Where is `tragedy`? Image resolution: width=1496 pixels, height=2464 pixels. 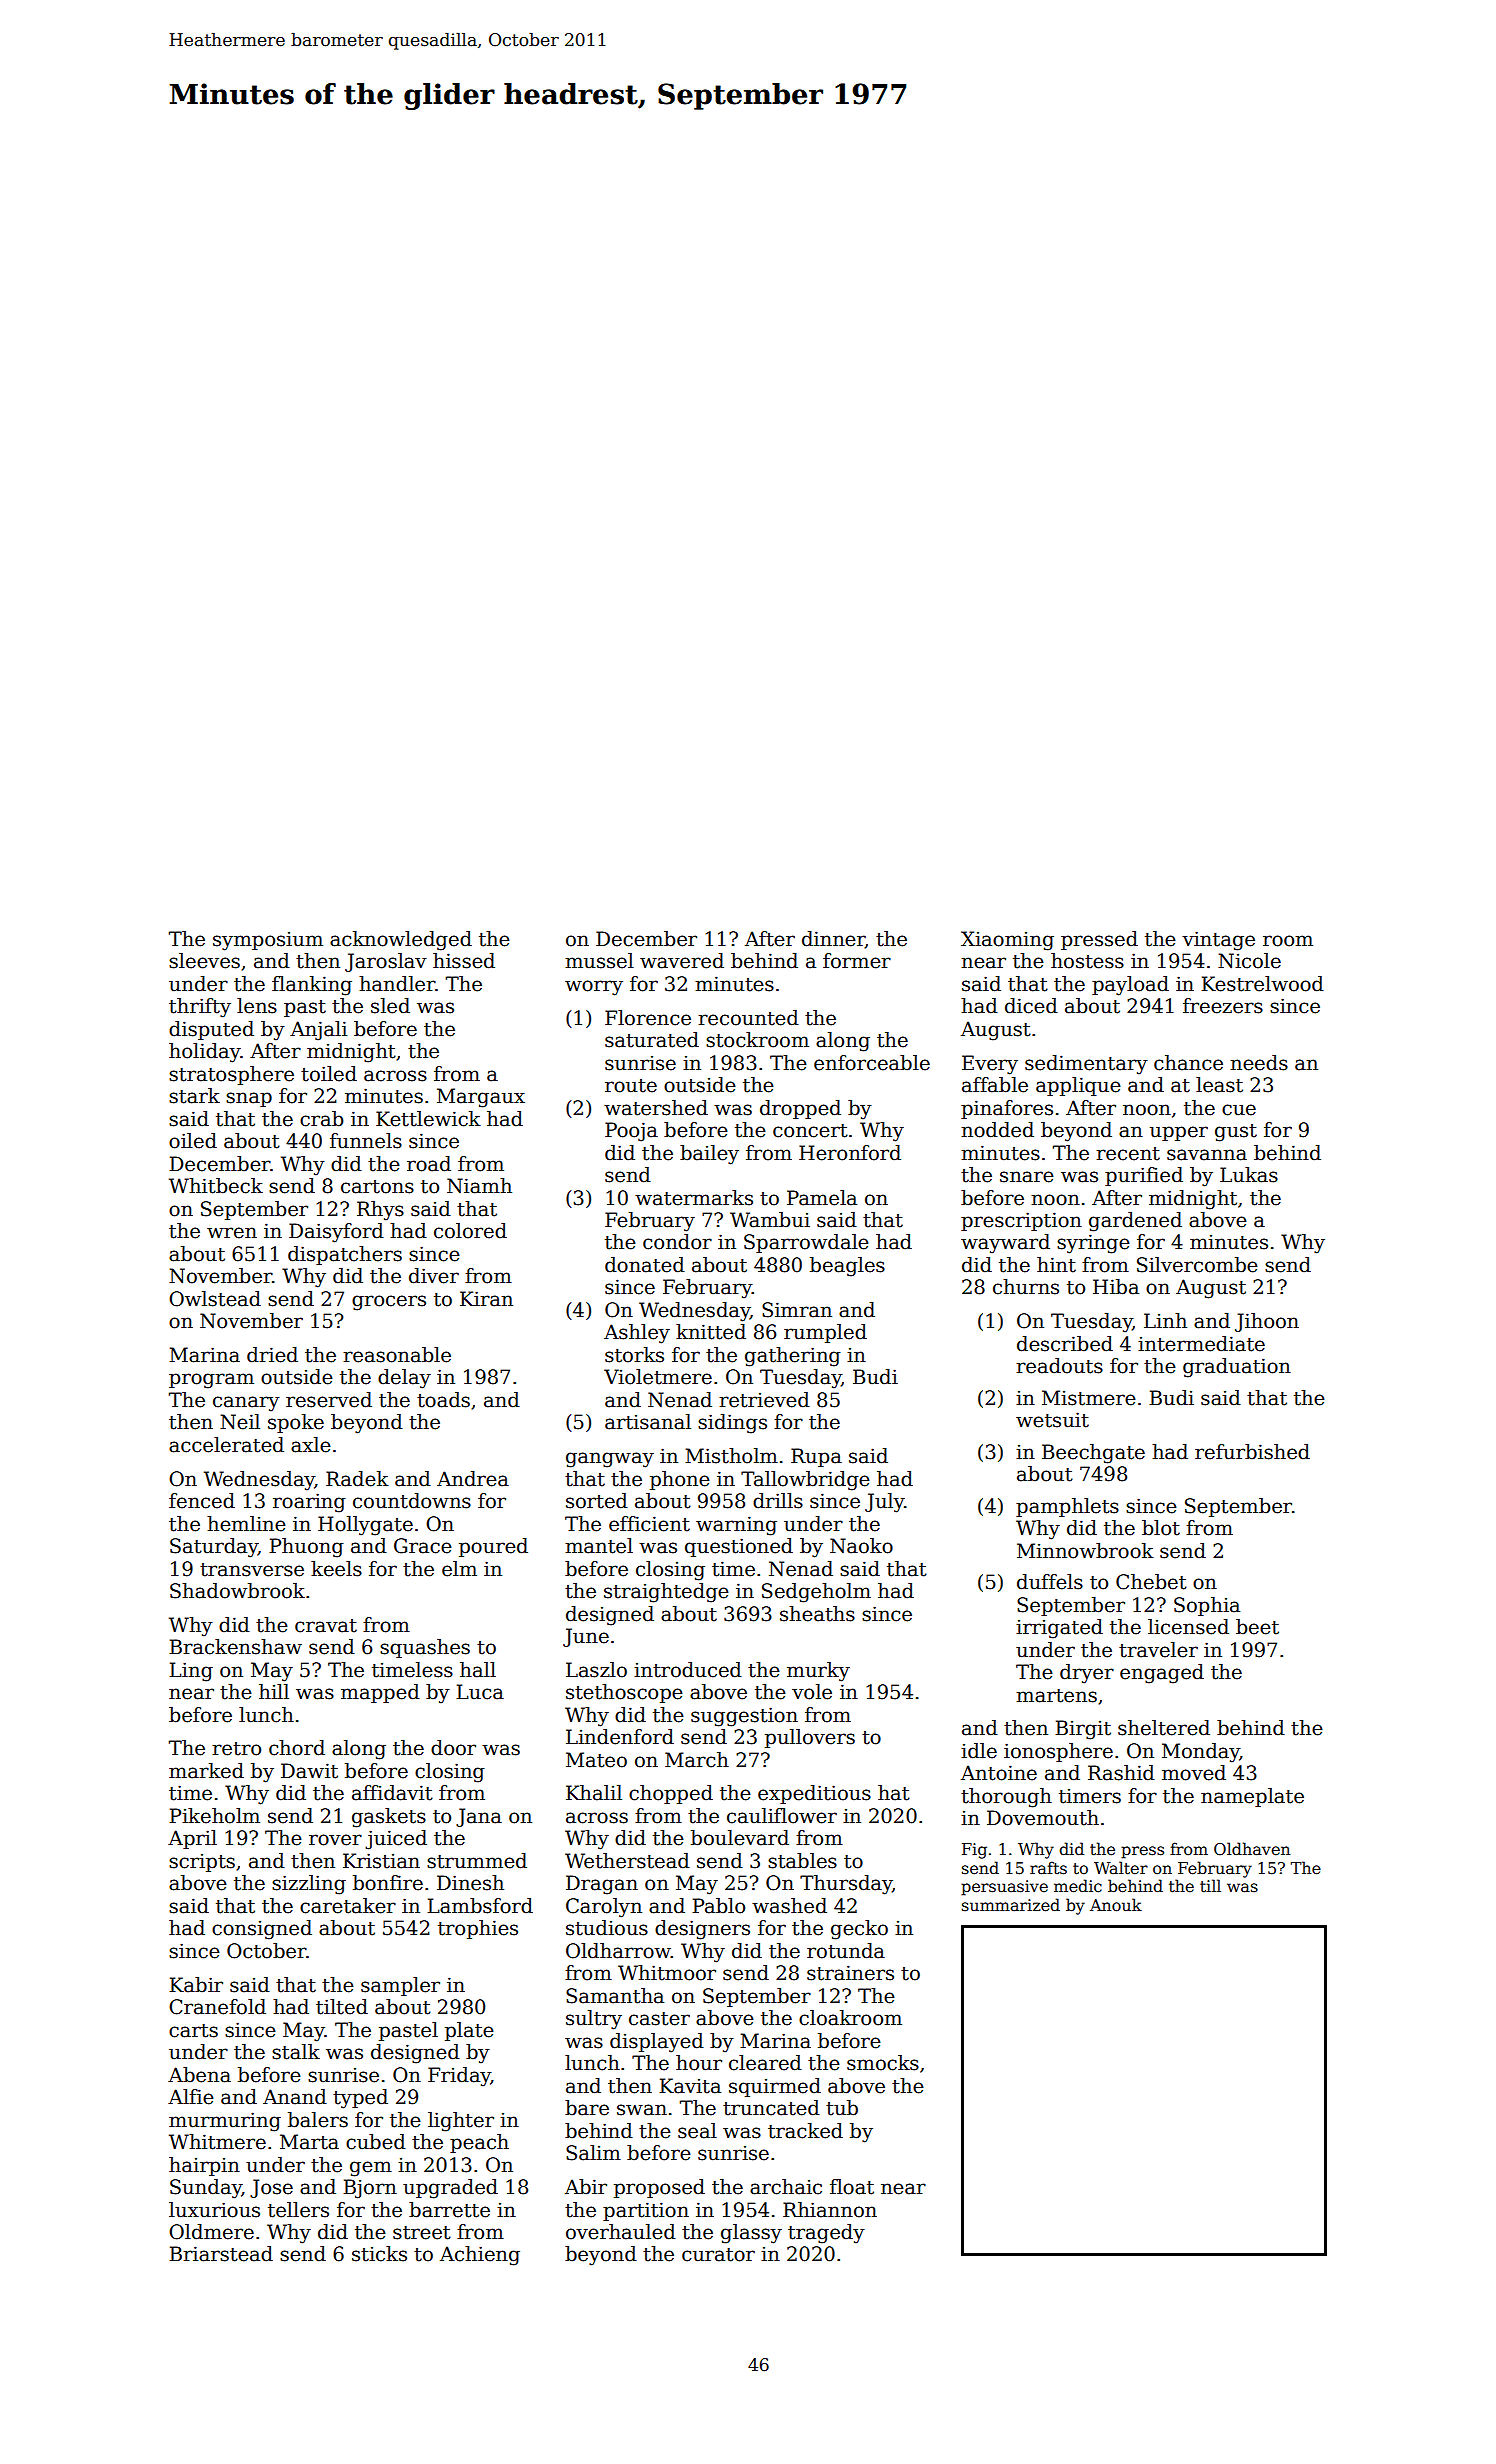 tragedy is located at coordinates (826, 2234).
